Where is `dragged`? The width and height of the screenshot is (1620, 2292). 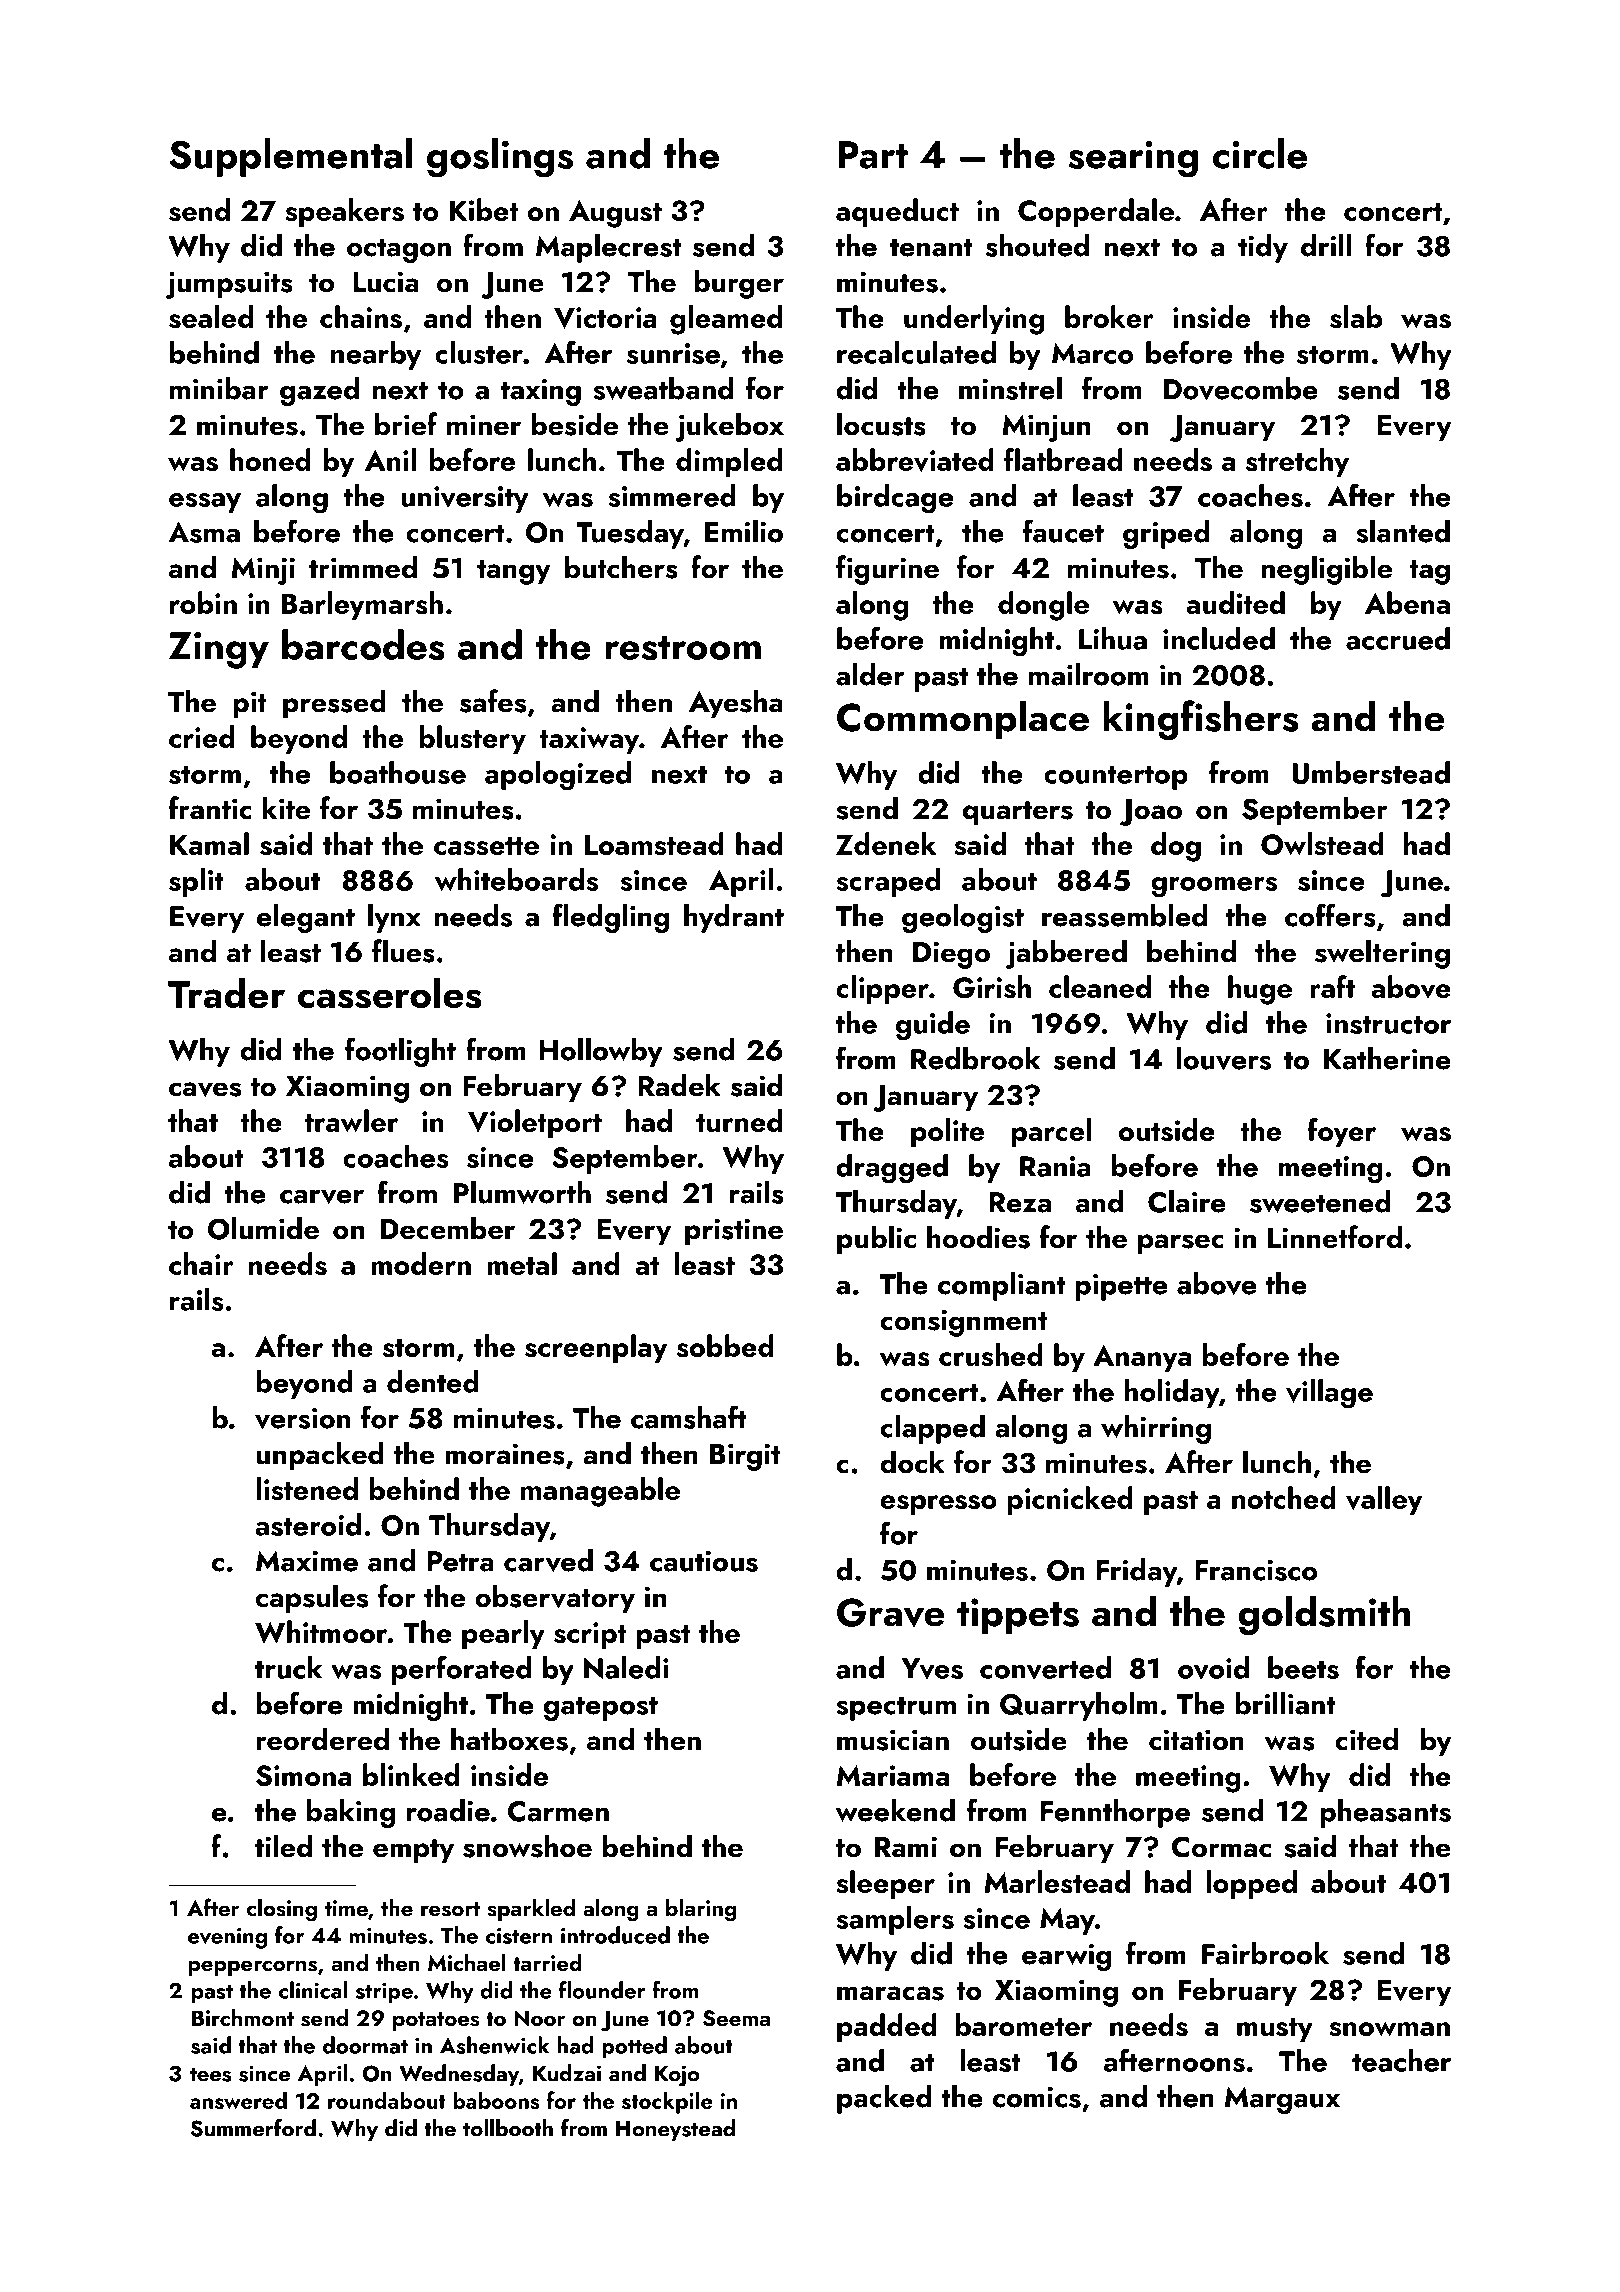
dragged is located at coordinates (892, 1169).
